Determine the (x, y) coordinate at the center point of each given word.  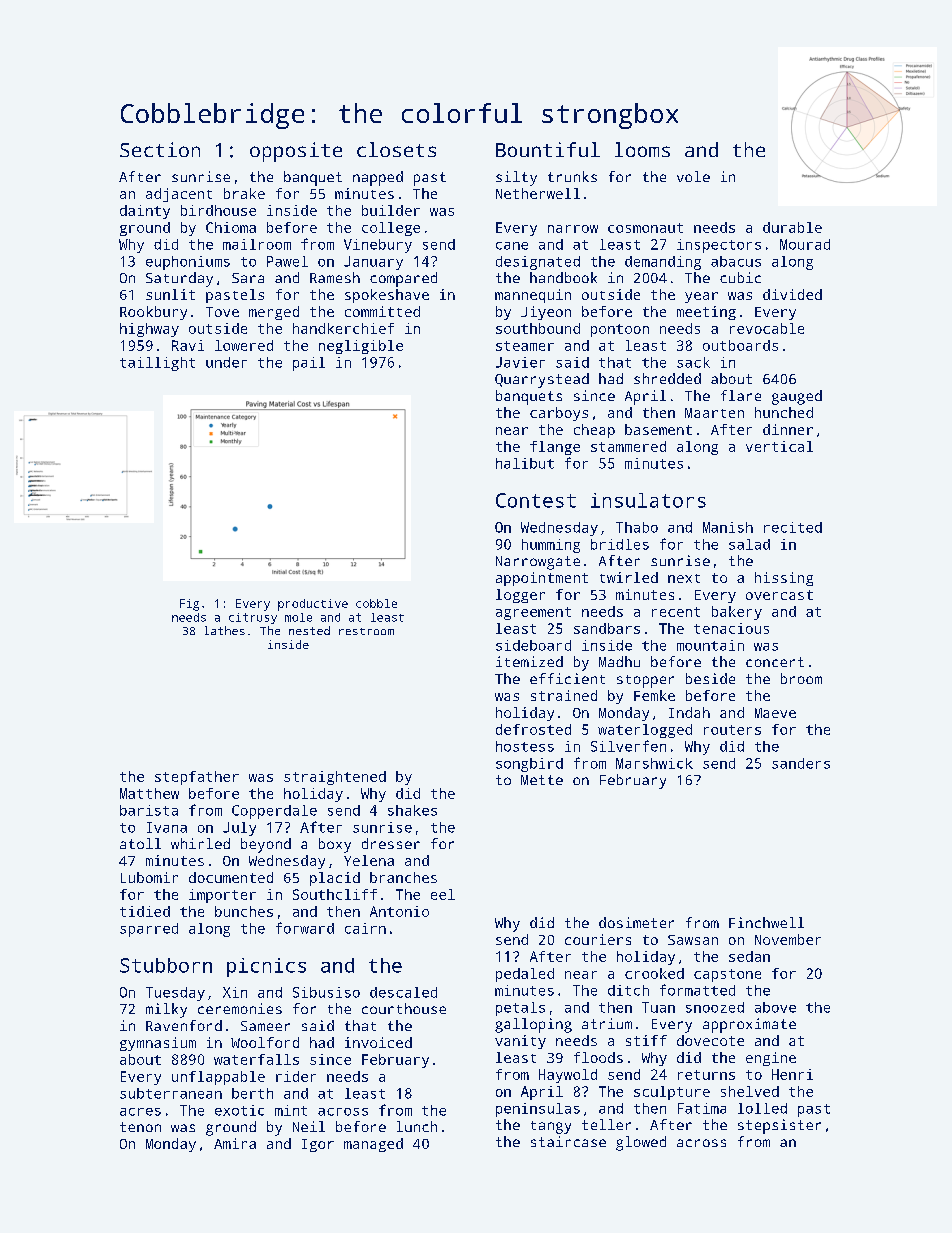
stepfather (197, 778)
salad (749, 544)
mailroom (257, 244)
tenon (140, 1127)
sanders (801, 763)
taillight (157, 364)
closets (396, 149)
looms (642, 149)
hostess (525, 746)
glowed (641, 1143)
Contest (536, 500)
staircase (568, 1141)
